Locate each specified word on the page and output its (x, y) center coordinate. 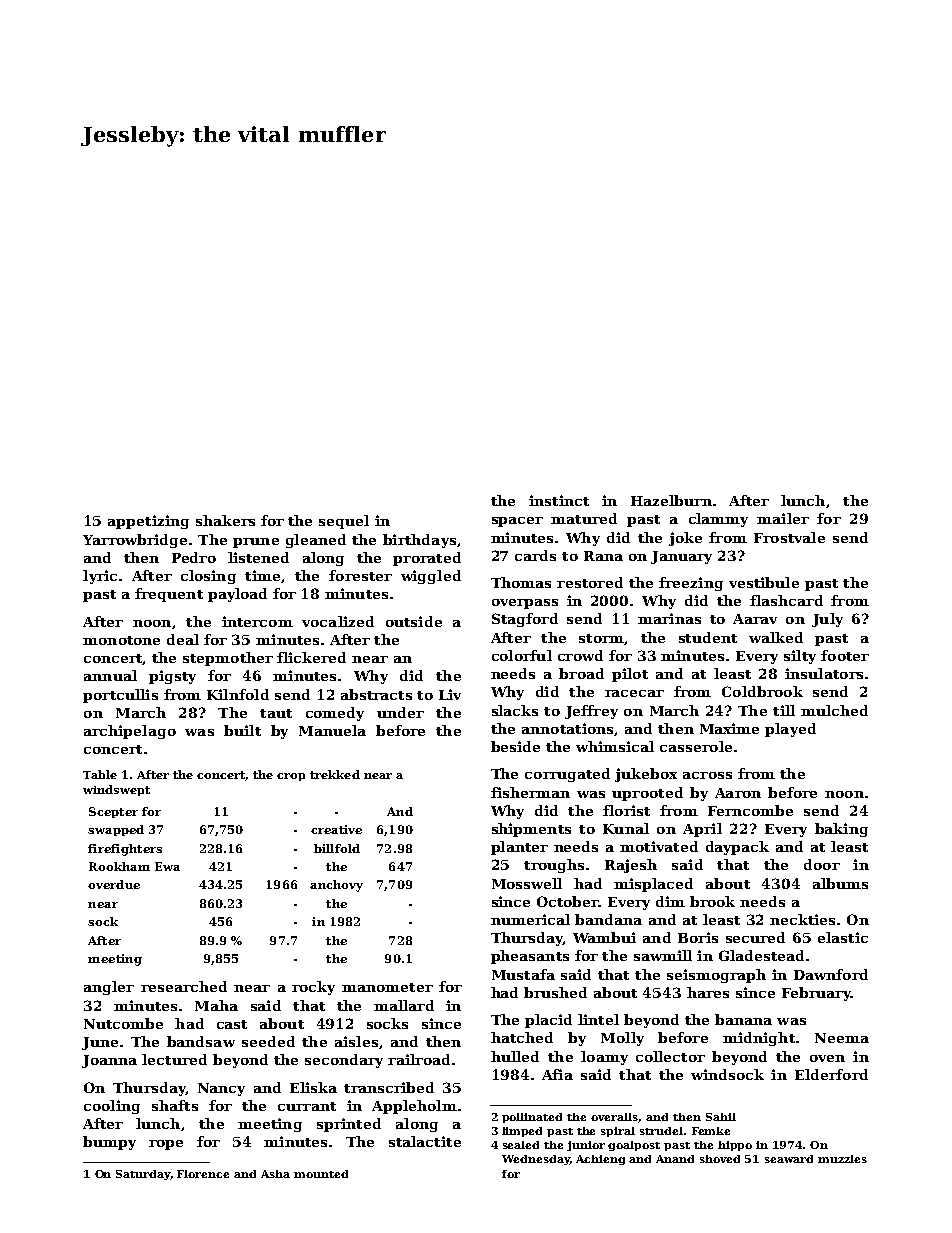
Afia (557, 1074)
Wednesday (536, 1160)
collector (670, 1056)
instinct (559, 500)
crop (291, 777)
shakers (225, 520)
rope (166, 1145)
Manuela (332, 730)
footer (845, 655)
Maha (216, 1005)
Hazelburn (671, 500)
